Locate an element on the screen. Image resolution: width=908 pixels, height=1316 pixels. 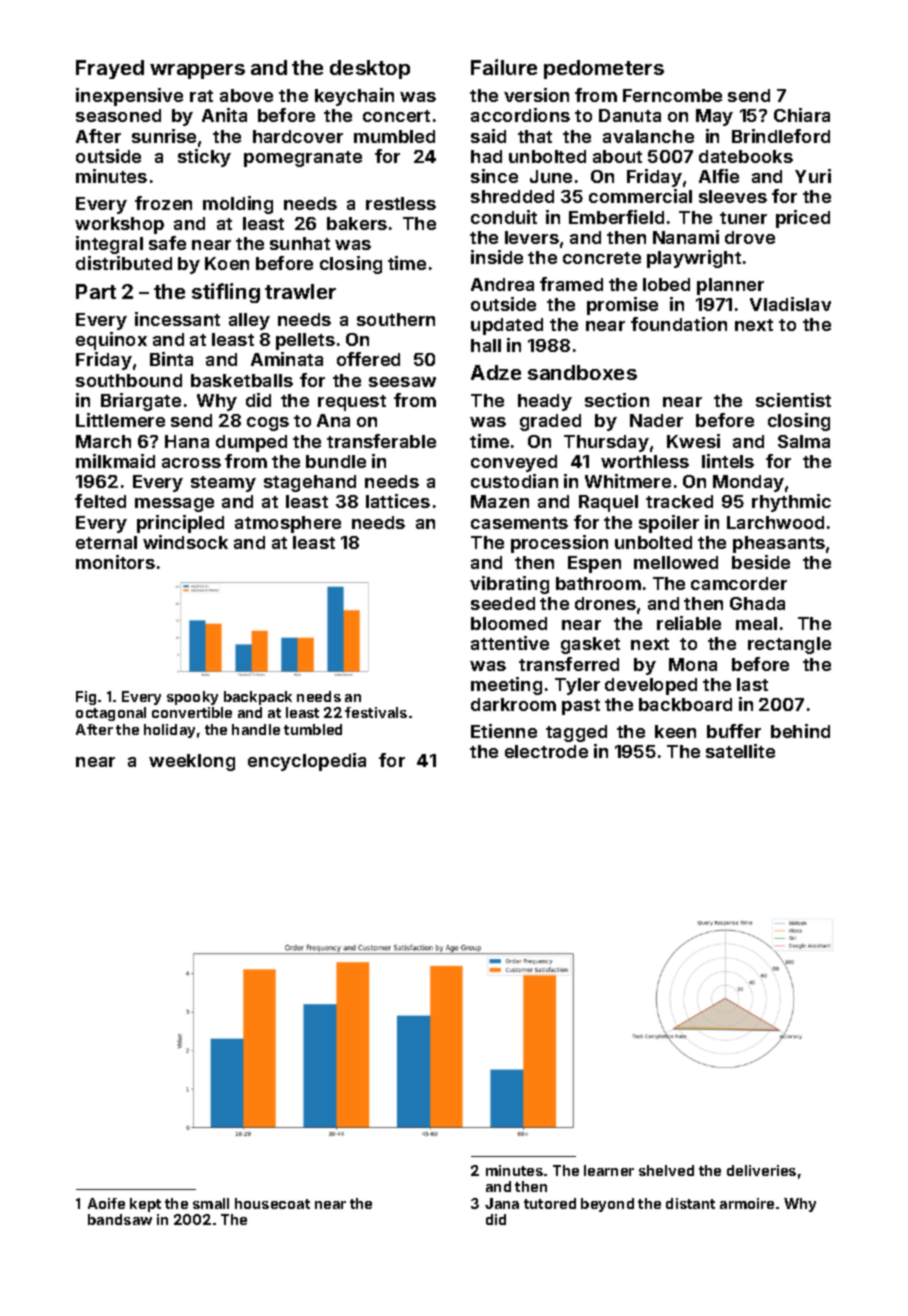
Chiara is located at coordinates (802, 115).
